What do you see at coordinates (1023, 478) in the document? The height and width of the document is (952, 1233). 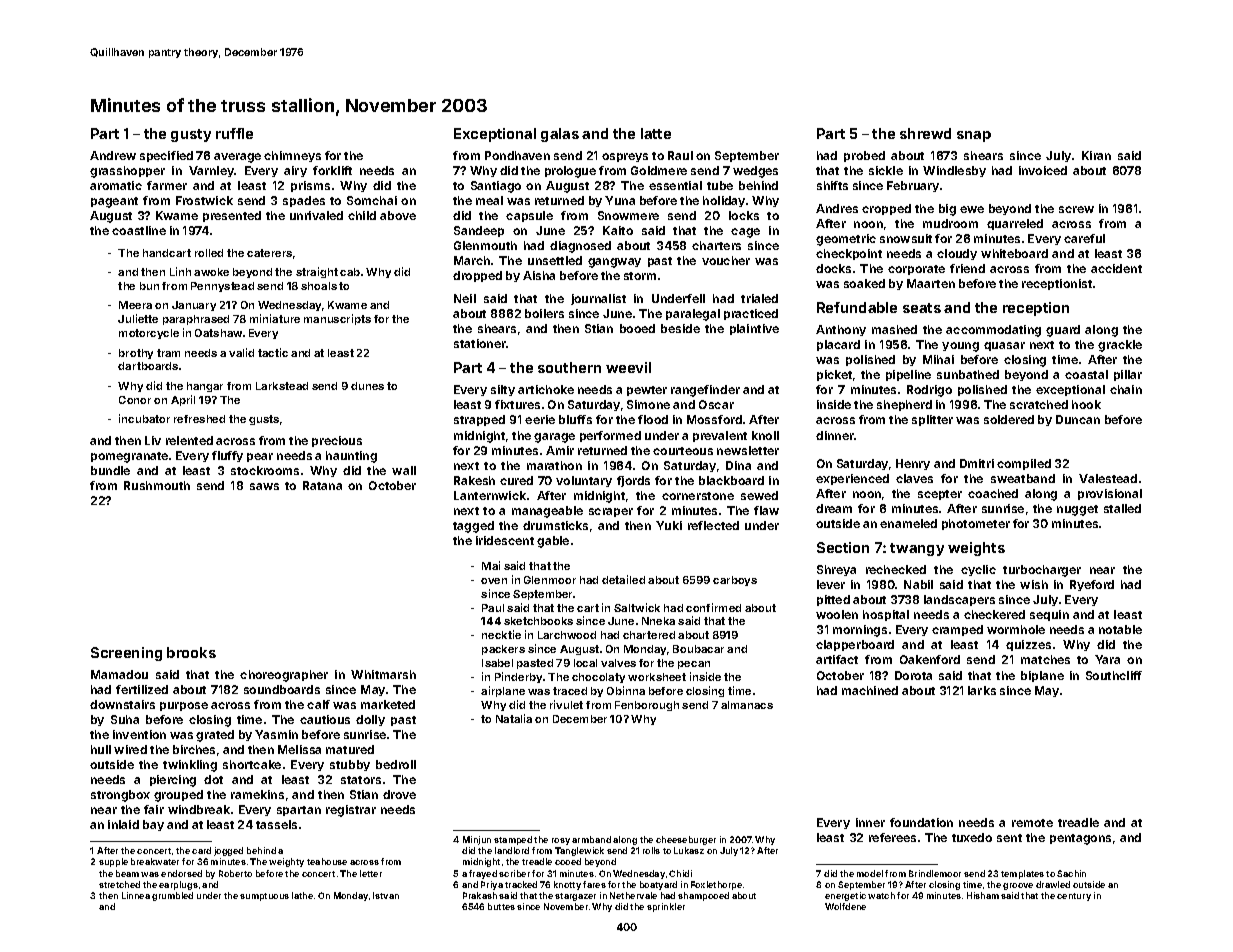 I see `sweatband` at bounding box center [1023, 478].
